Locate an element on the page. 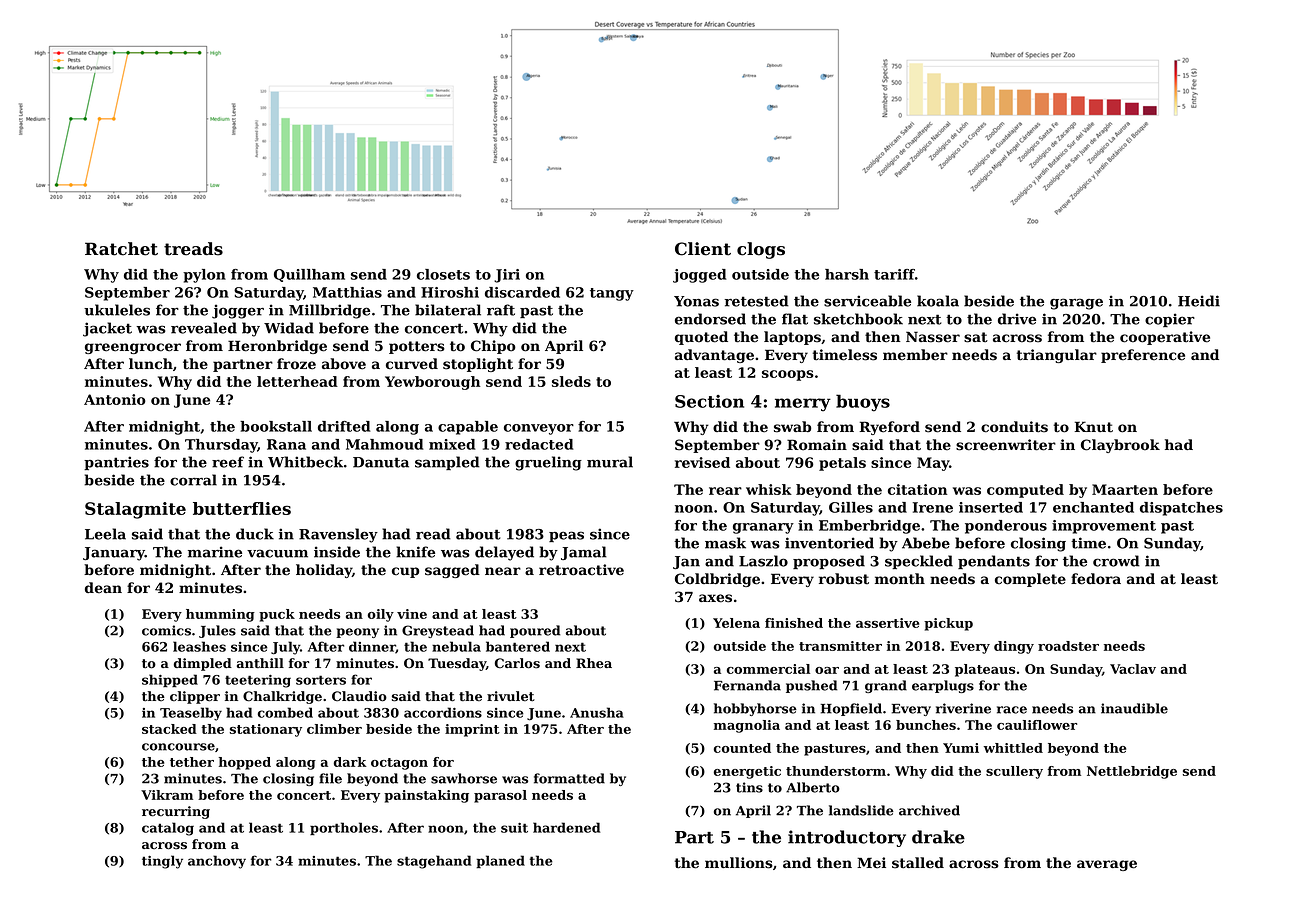 Image resolution: width=1308 pixels, height=924 pixels. preference is located at coordinates (1143, 356).
